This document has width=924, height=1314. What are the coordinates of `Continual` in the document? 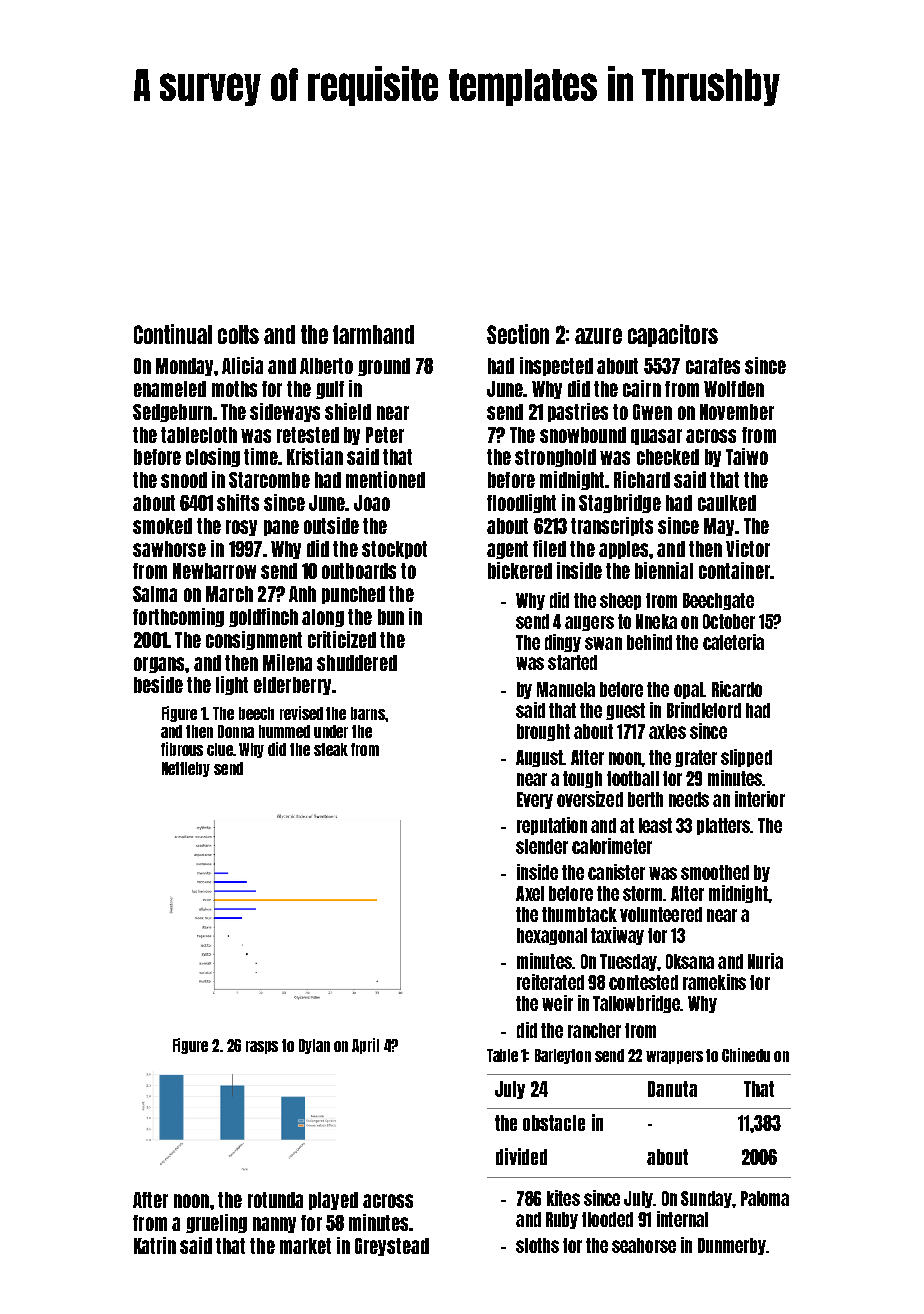 It's located at (173, 334).
